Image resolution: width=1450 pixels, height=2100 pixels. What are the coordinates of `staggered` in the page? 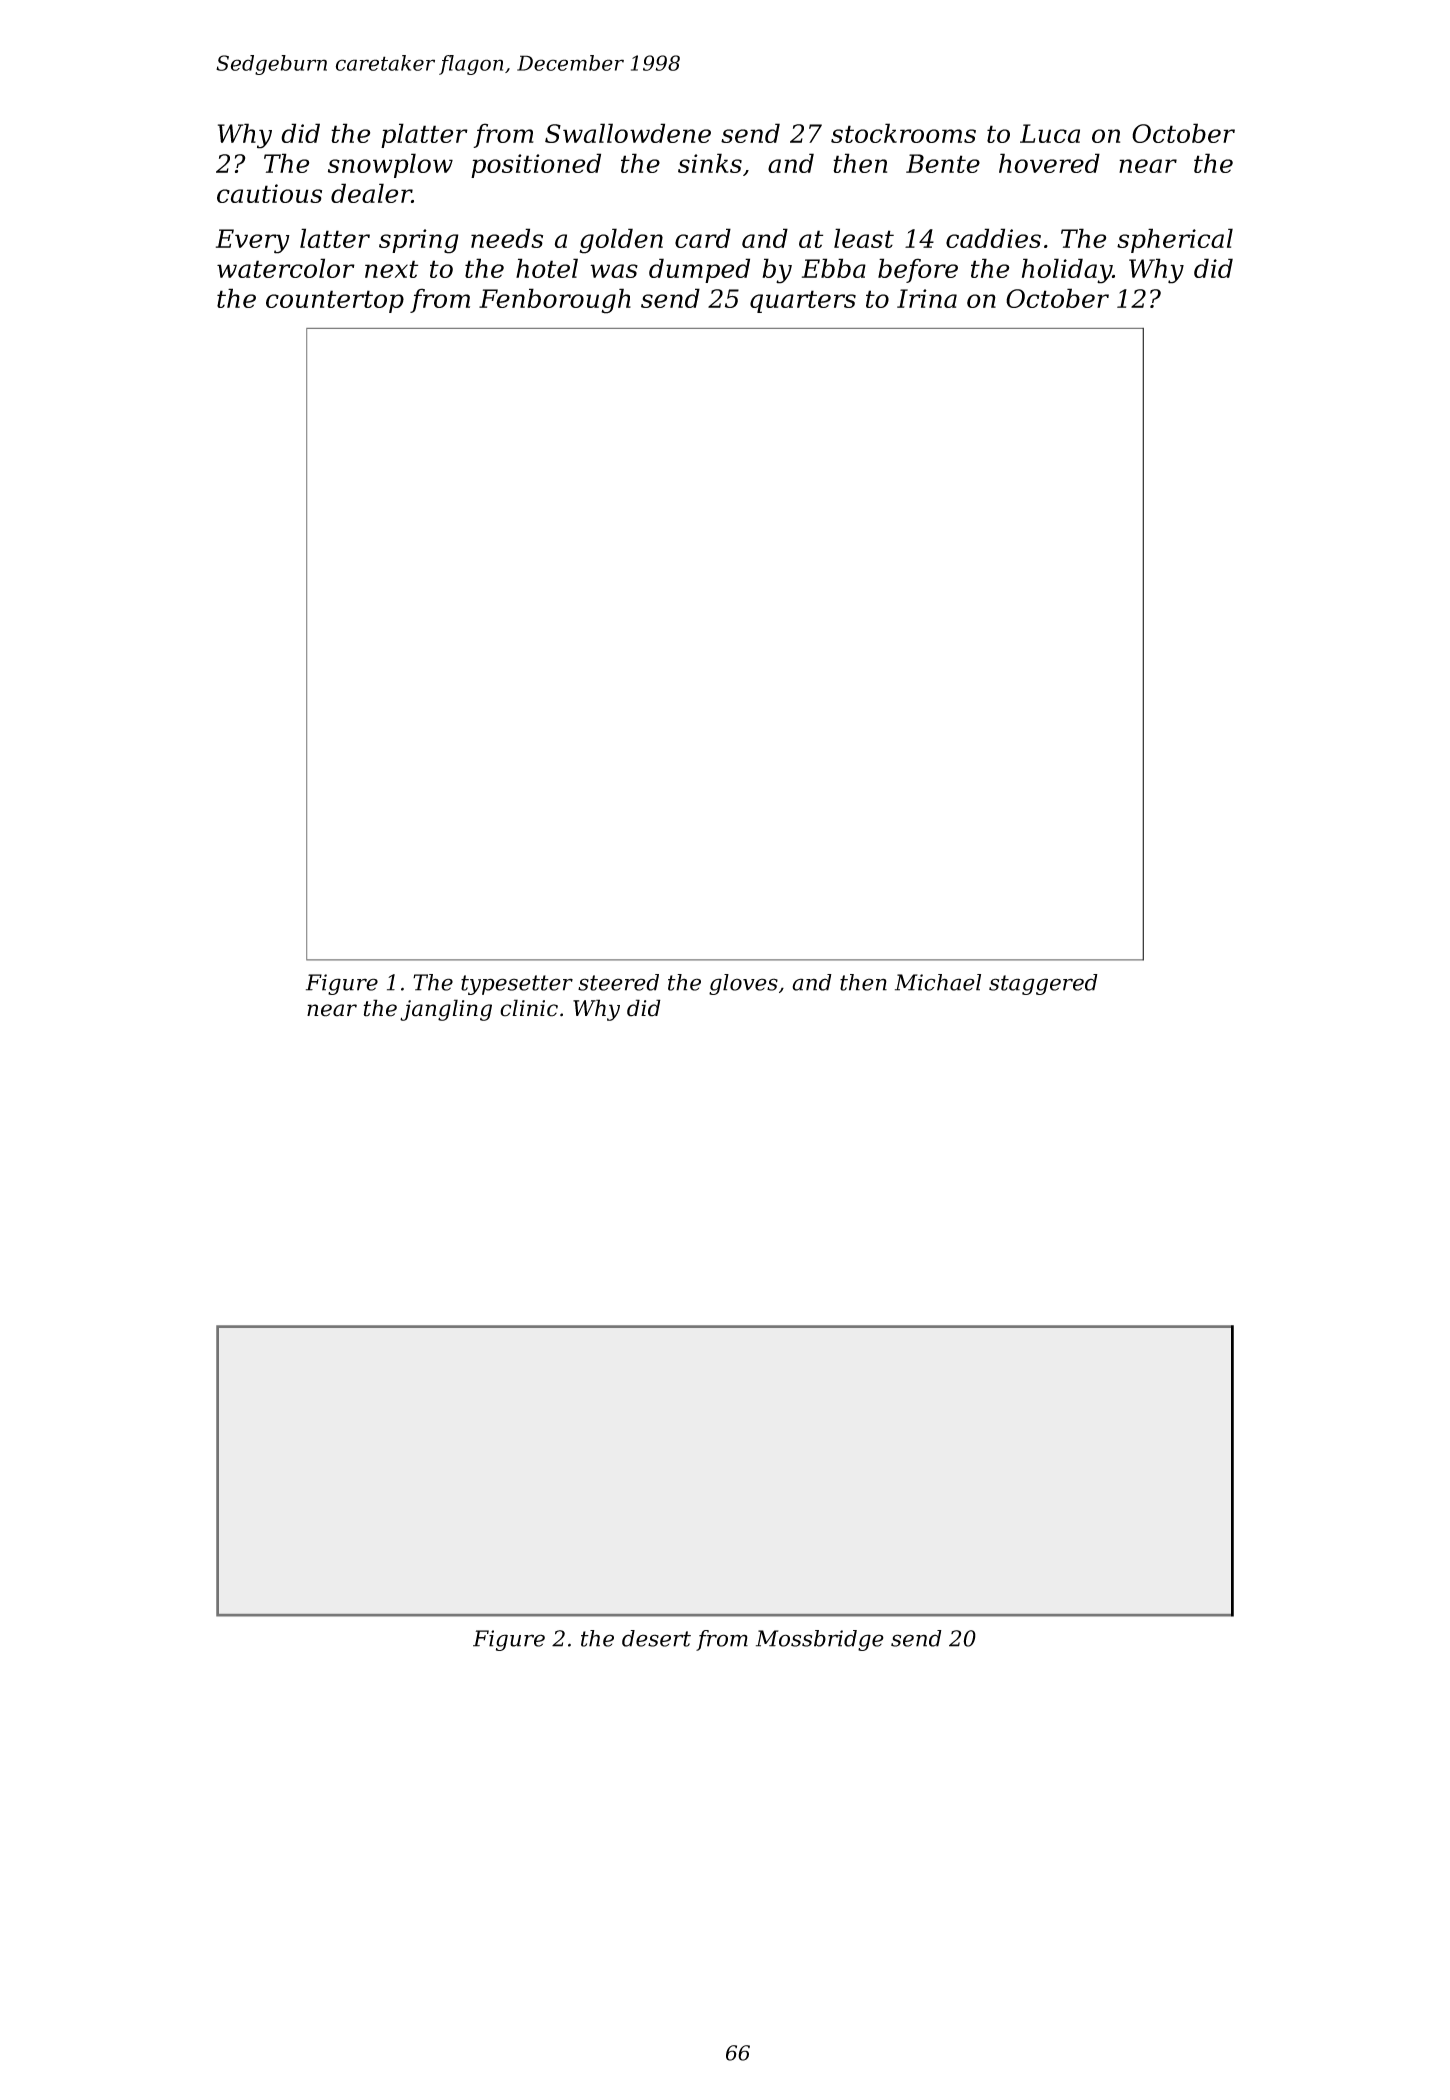 It's located at (1043, 984).
